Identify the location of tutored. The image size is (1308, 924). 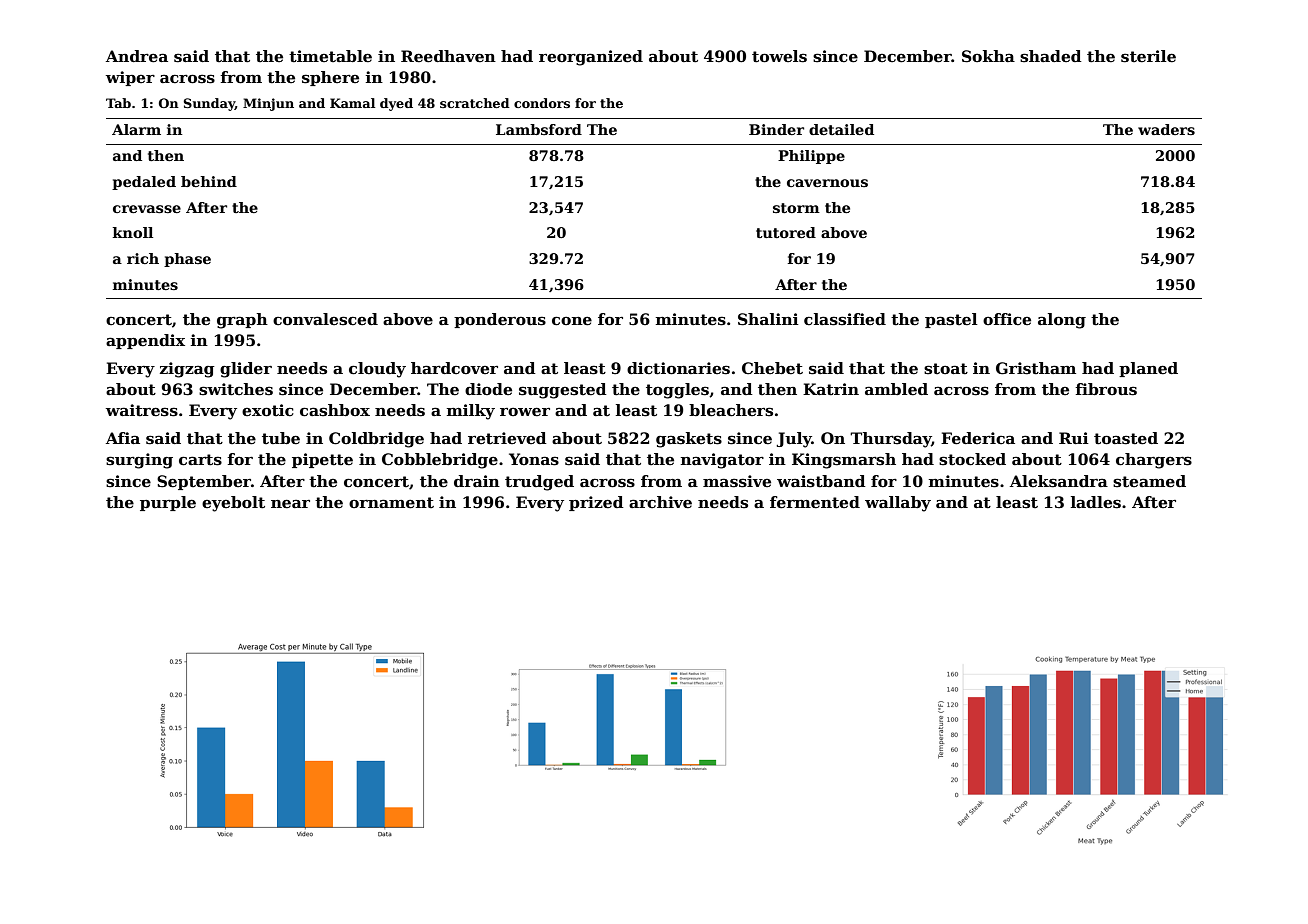
(786, 232).
